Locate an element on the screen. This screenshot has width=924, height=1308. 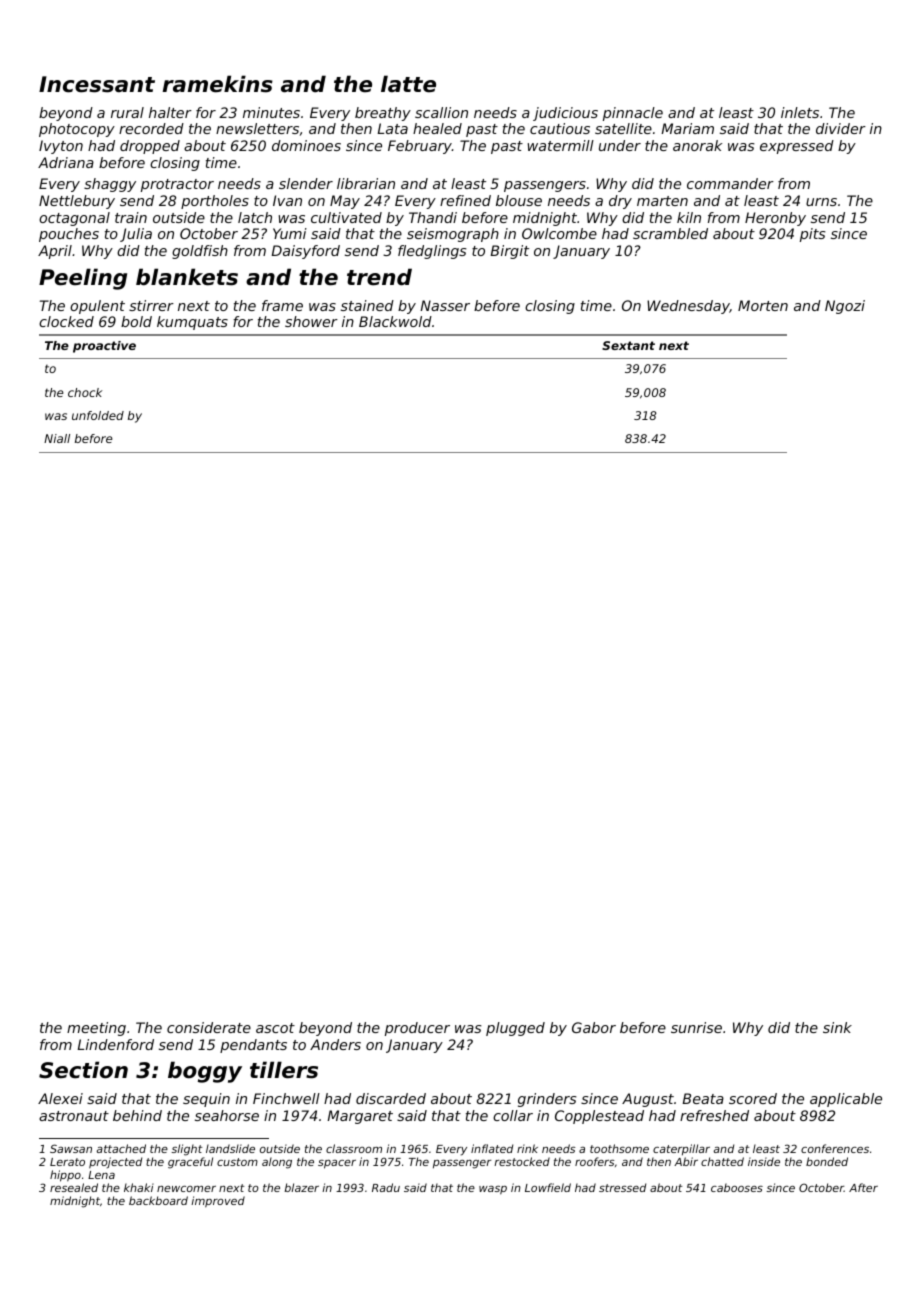
Ngozi is located at coordinates (845, 307).
